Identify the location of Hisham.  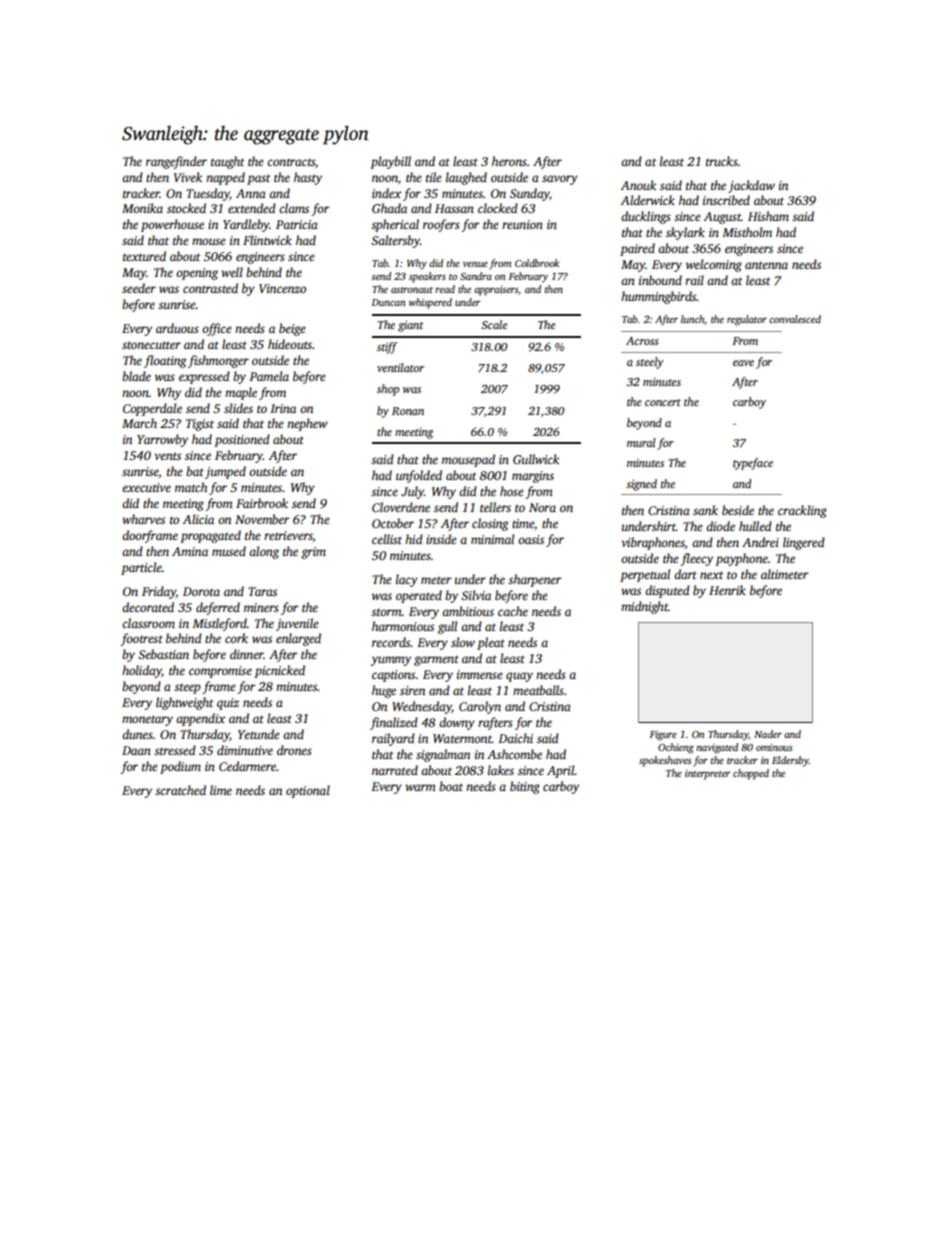
(768, 216).
